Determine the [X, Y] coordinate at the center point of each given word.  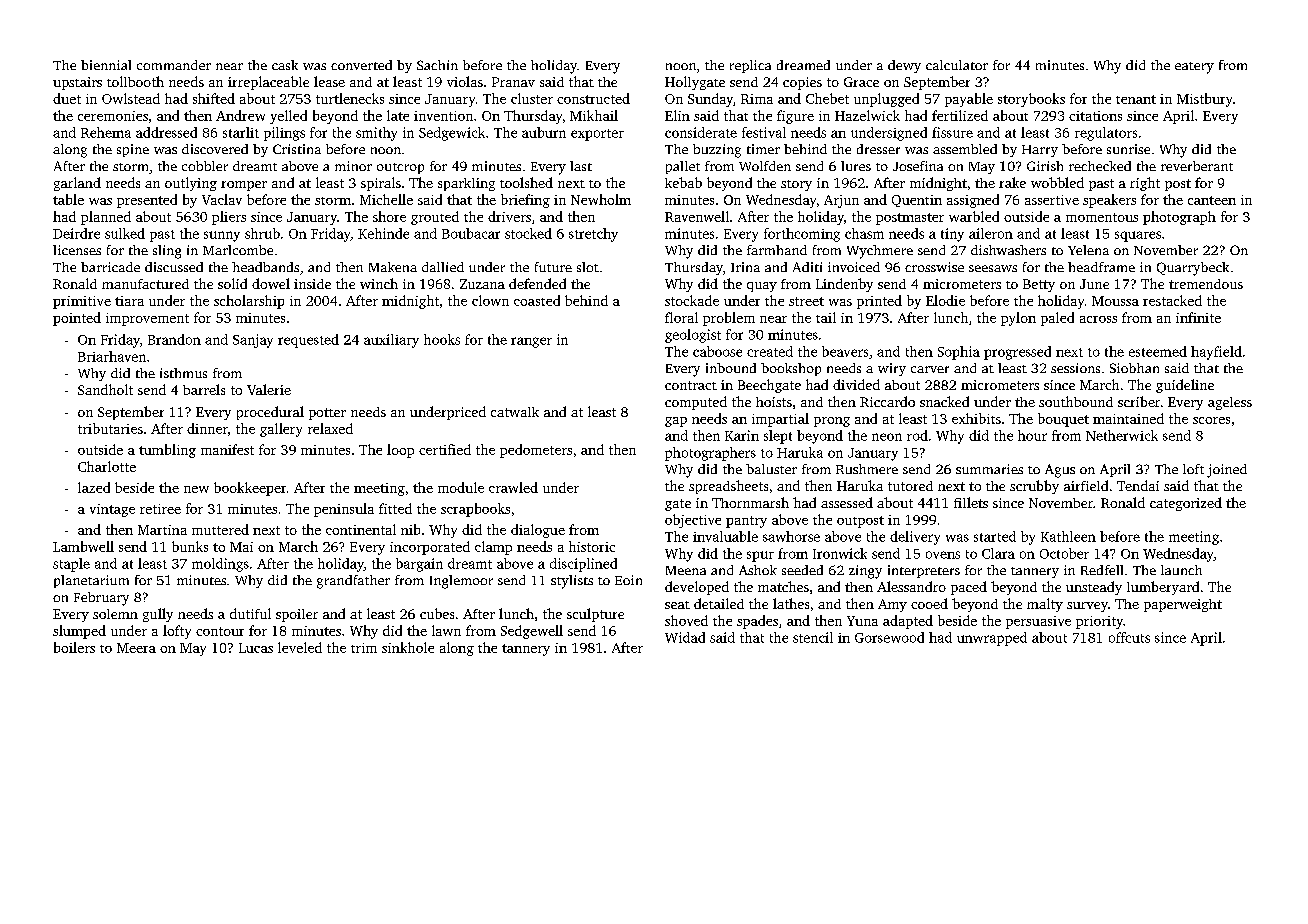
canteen [1212, 200]
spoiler [297, 615]
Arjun [841, 201]
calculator [957, 65]
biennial [106, 65]
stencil [813, 637]
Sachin [437, 65]
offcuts [1129, 637]
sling [167, 252]
